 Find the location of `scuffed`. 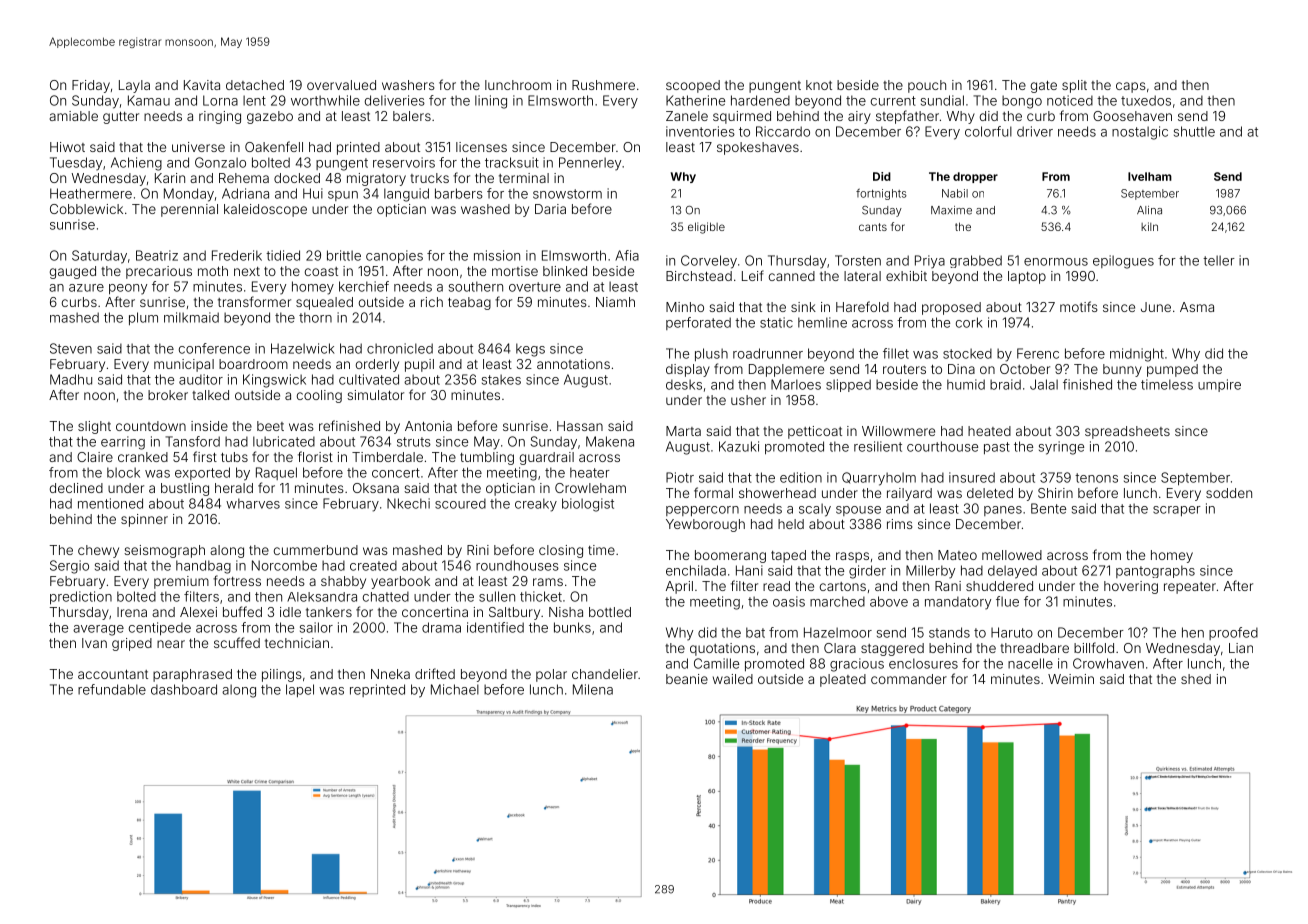

scuffed is located at coordinates (237, 642).
